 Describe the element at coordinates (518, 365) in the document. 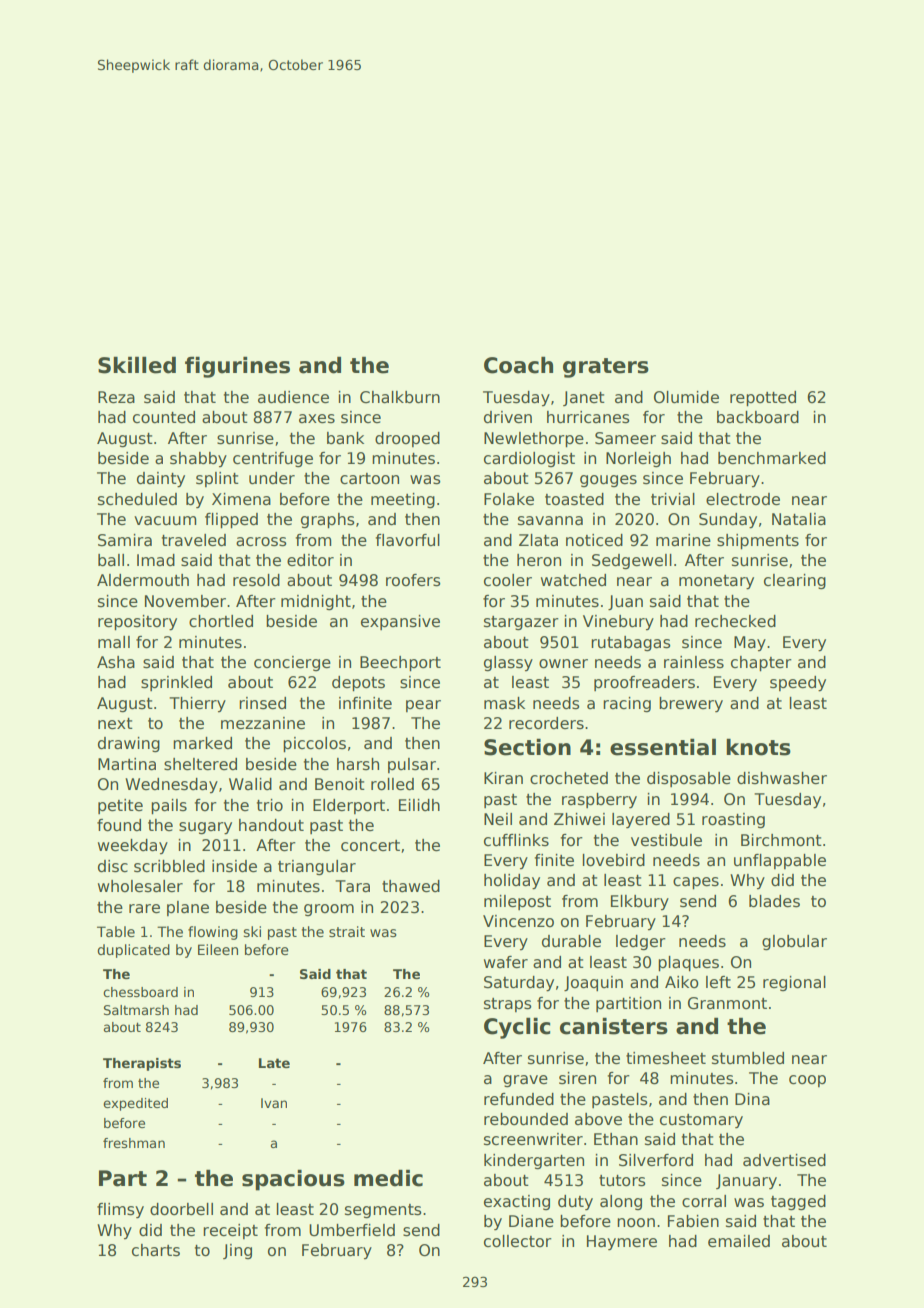

I see `Coach` at that location.
